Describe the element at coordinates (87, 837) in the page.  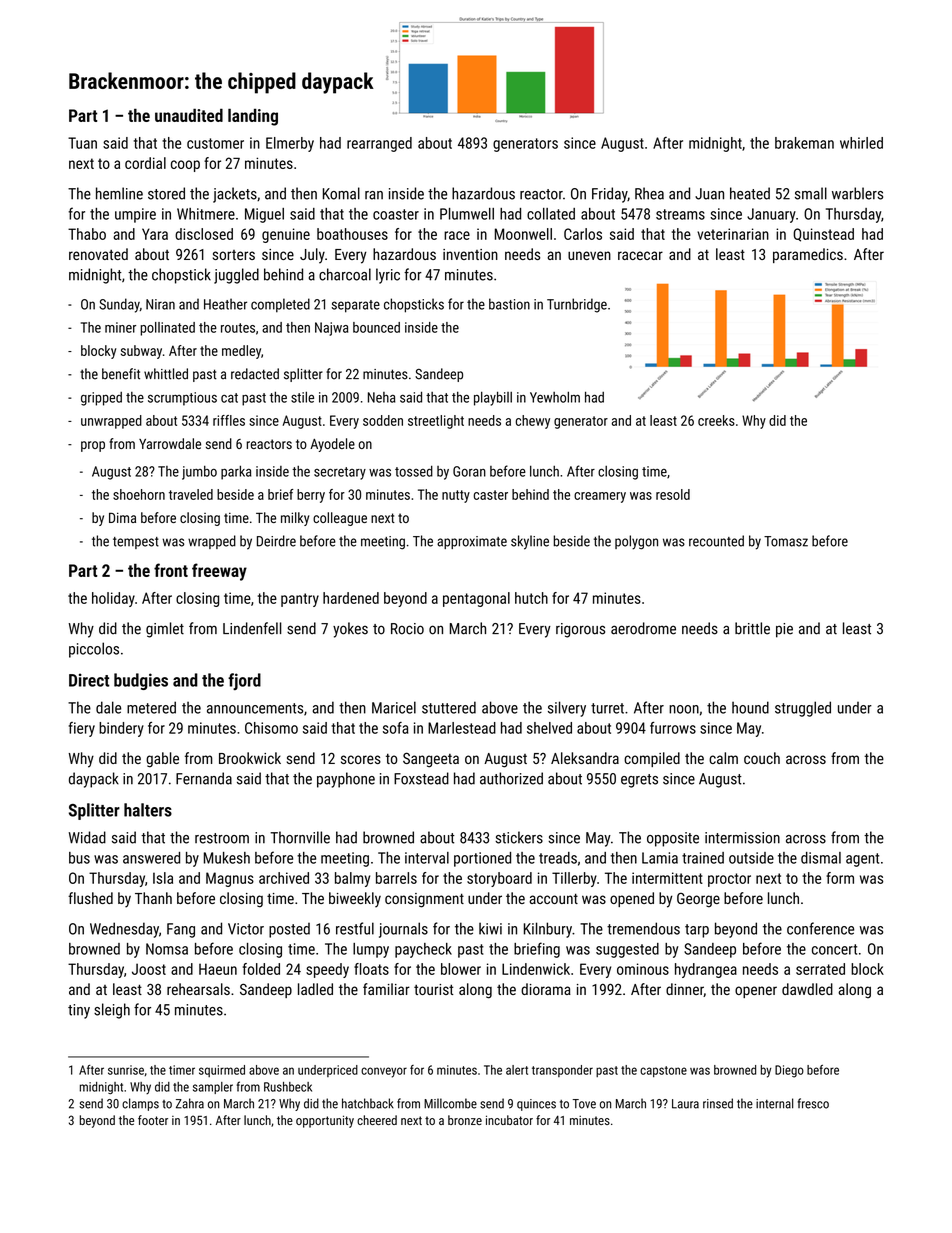
I see `Widad` at that location.
